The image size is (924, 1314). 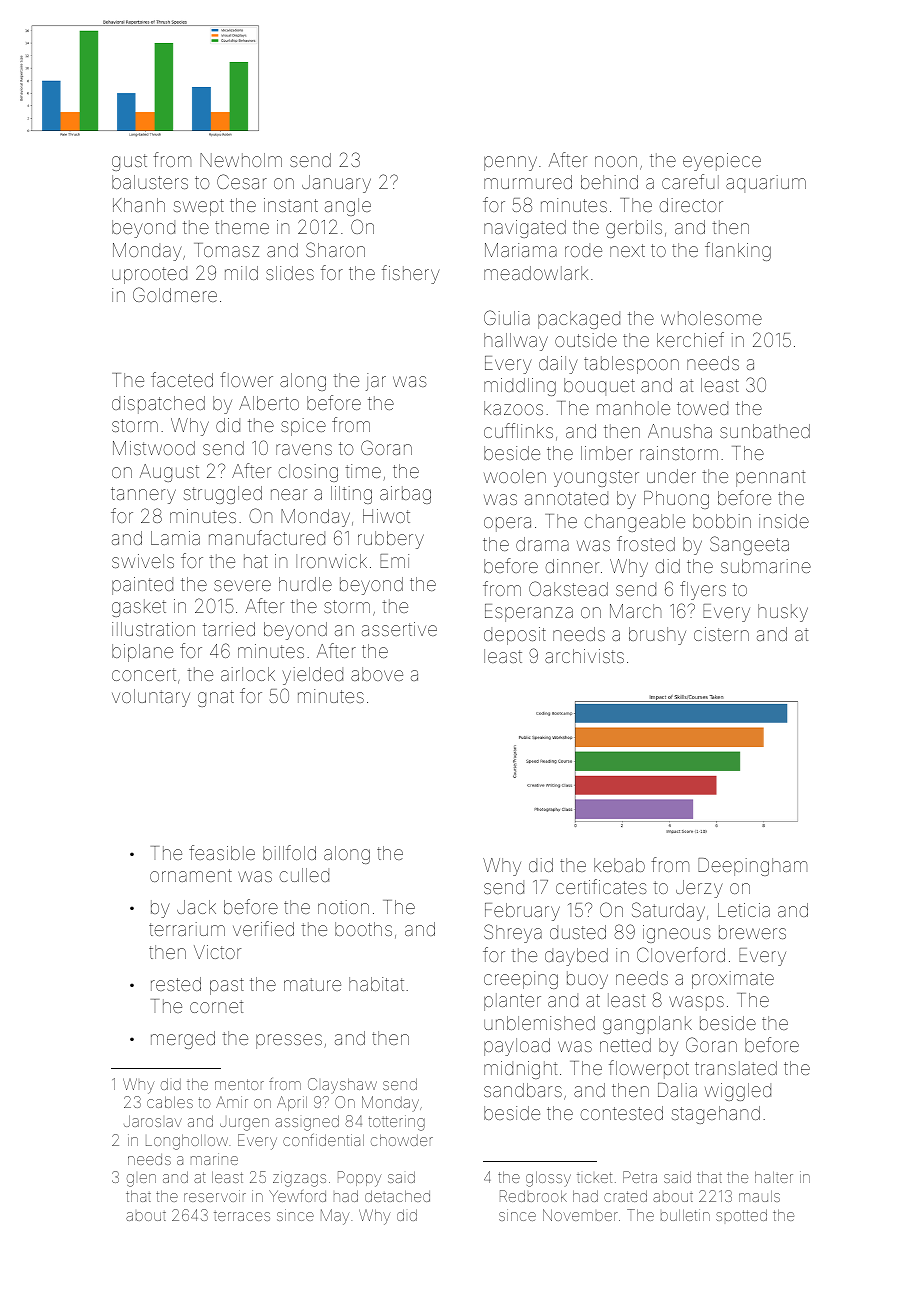 I want to click on theme, so click(x=242, y=227).
